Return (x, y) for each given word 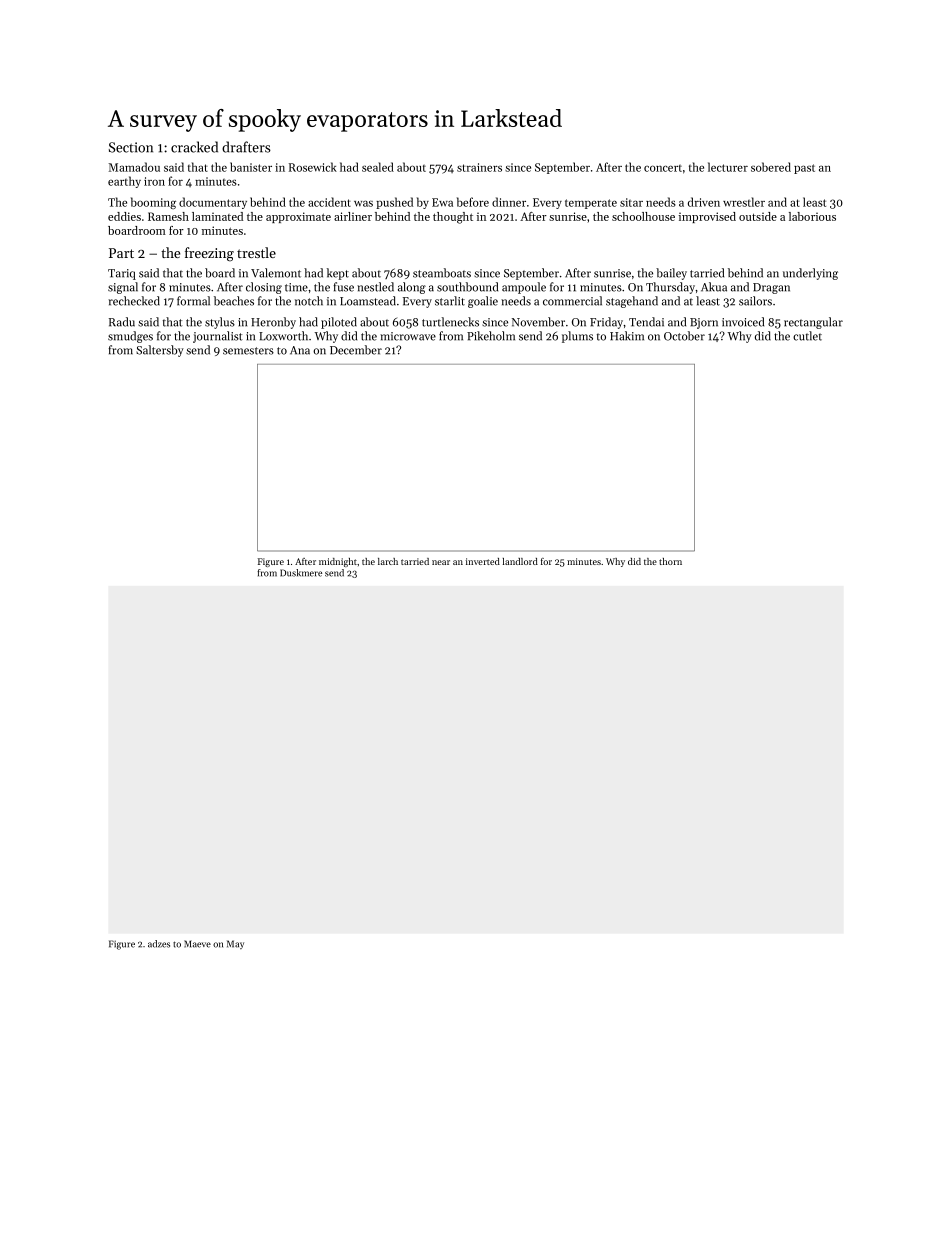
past (804, 169)
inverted (483, 561)
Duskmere (301, 573)
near (441, 562)
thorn (670, 561)
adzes (159, 944)
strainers (479, 167)
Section (131, 147)
